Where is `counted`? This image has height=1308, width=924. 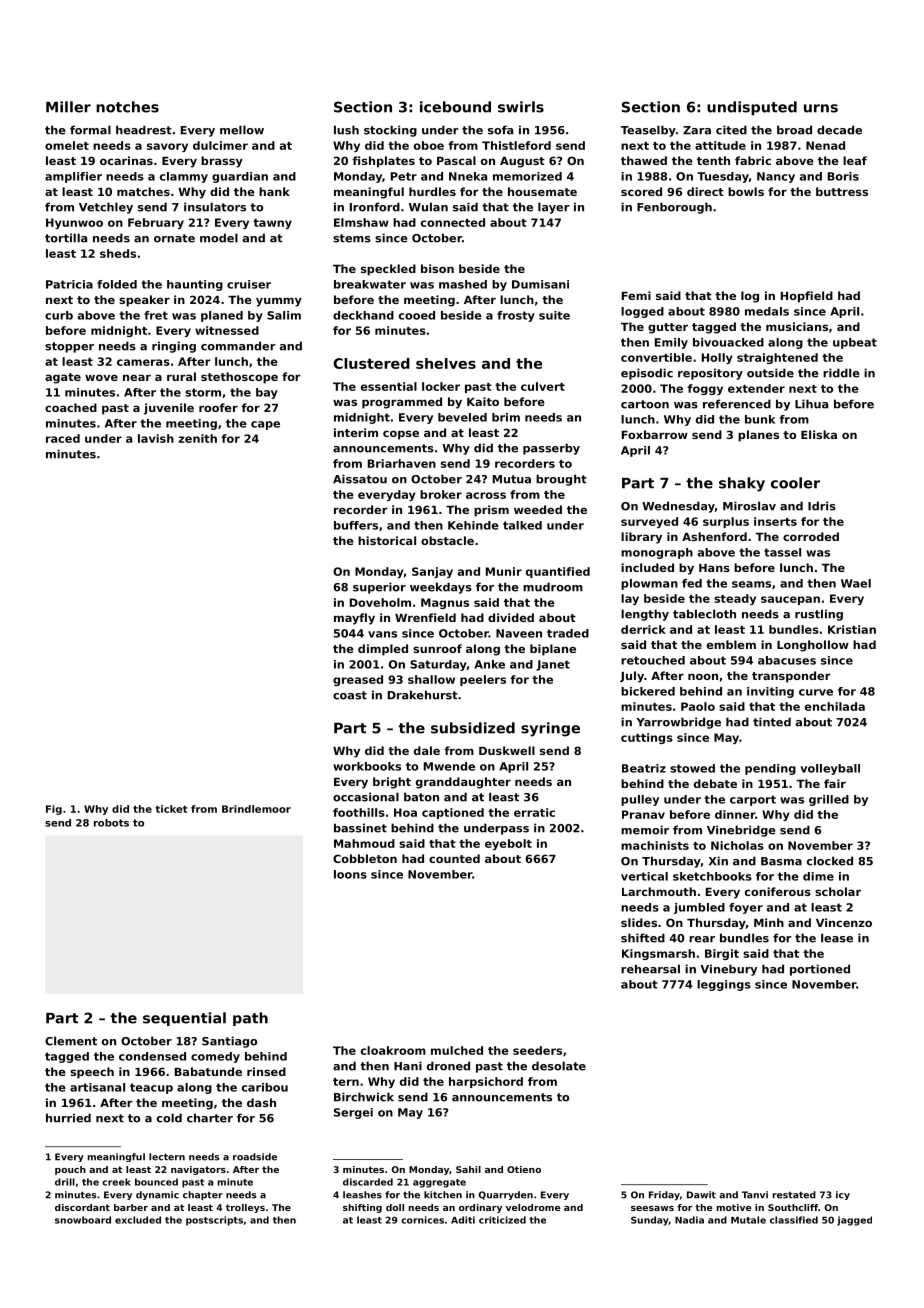 counted is located at coordinates (454, 858).
